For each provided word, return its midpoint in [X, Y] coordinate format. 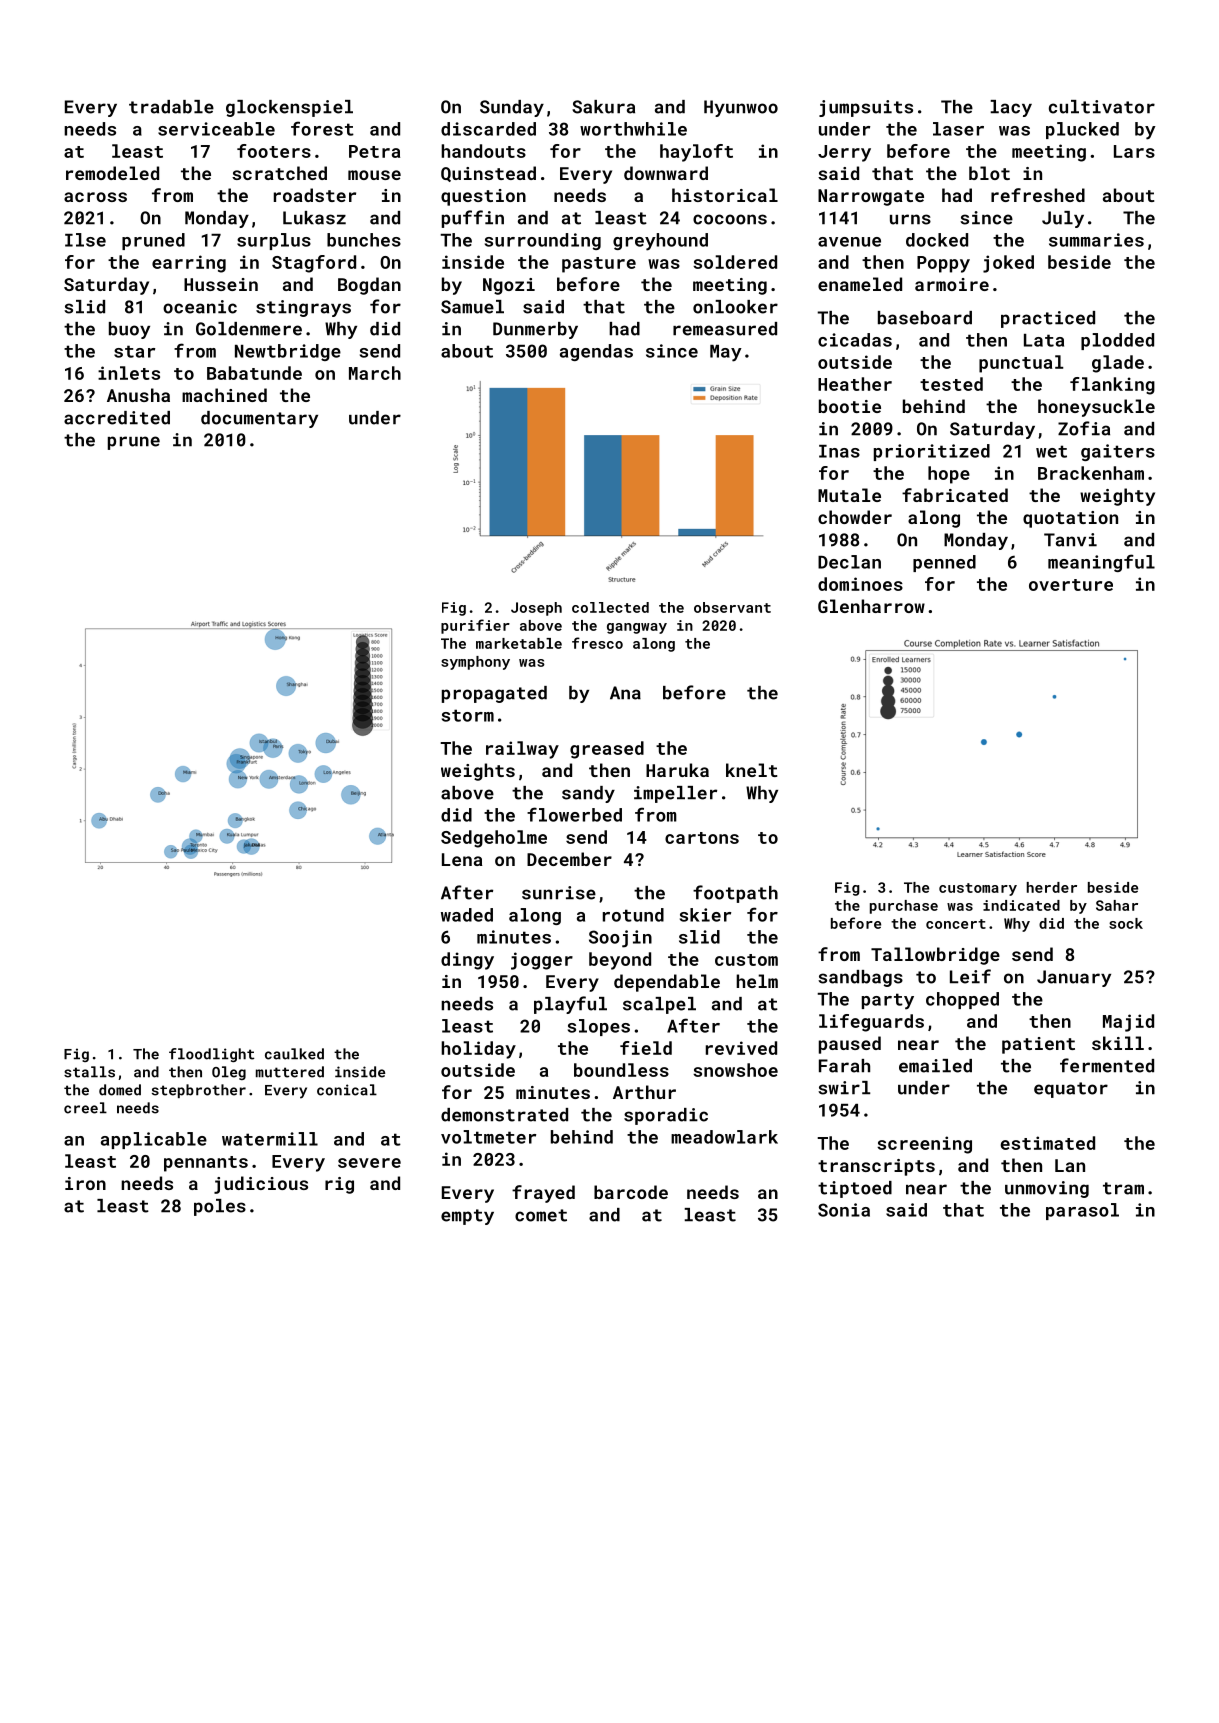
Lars [1134, 151]
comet [541, 1215]
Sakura [603, 107]
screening [924, 1145]
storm [468, 715]
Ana [625, 693]
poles [220, 1207]
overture [1071, 585]
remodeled [112, 173]
